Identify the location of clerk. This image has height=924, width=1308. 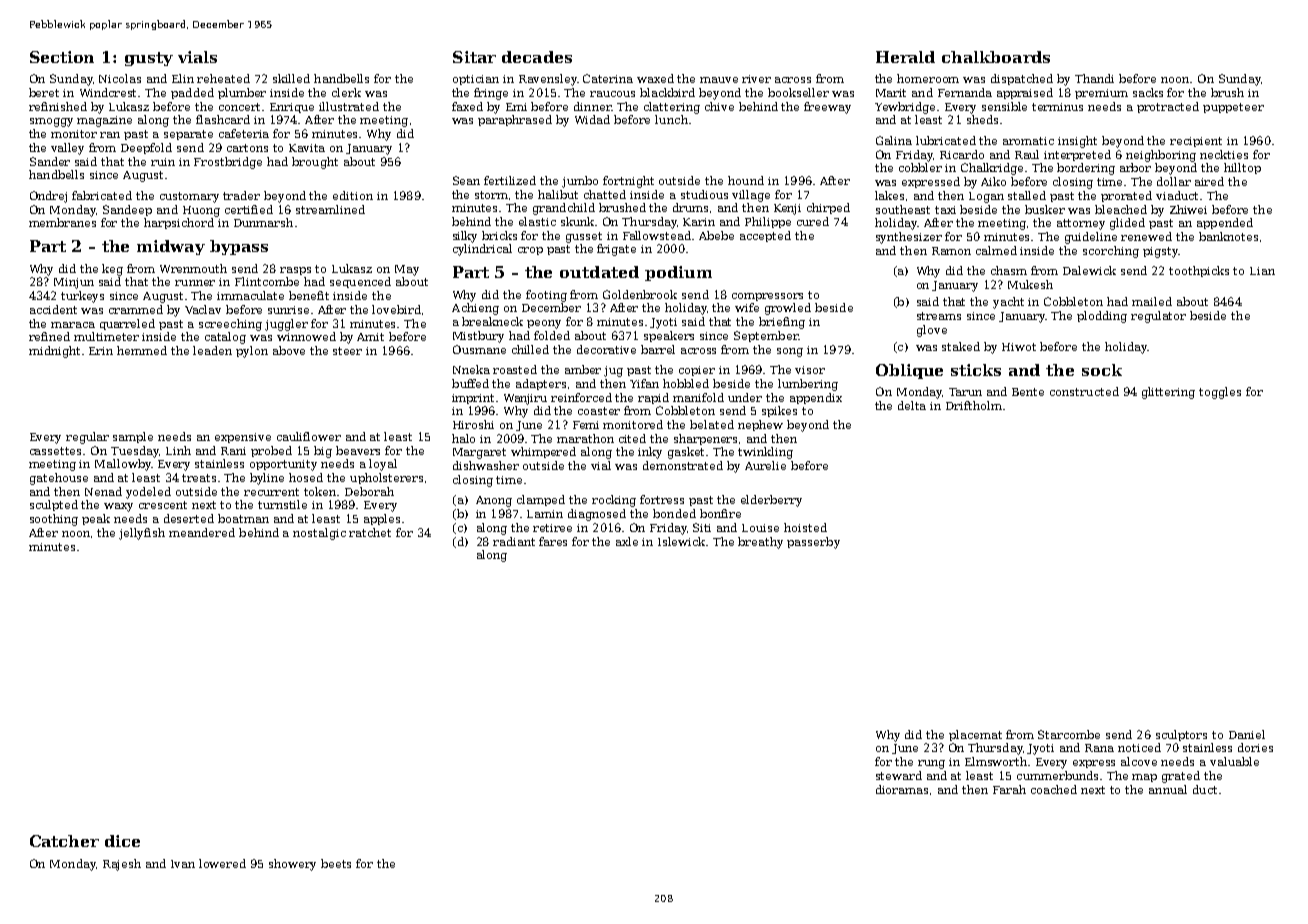
(346, 92).
